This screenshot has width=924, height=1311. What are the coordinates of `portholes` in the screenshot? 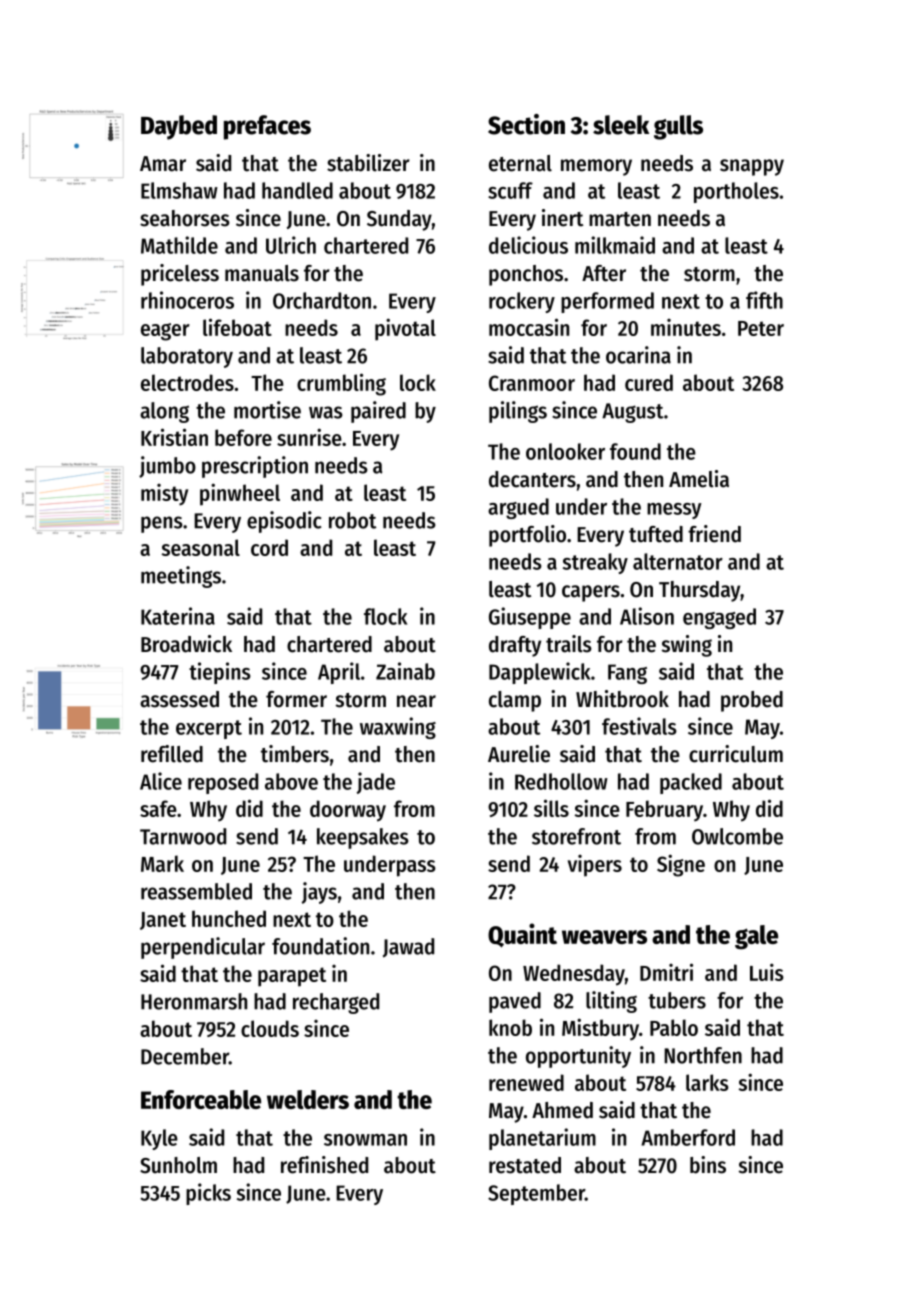 It's located at (736, 192).
